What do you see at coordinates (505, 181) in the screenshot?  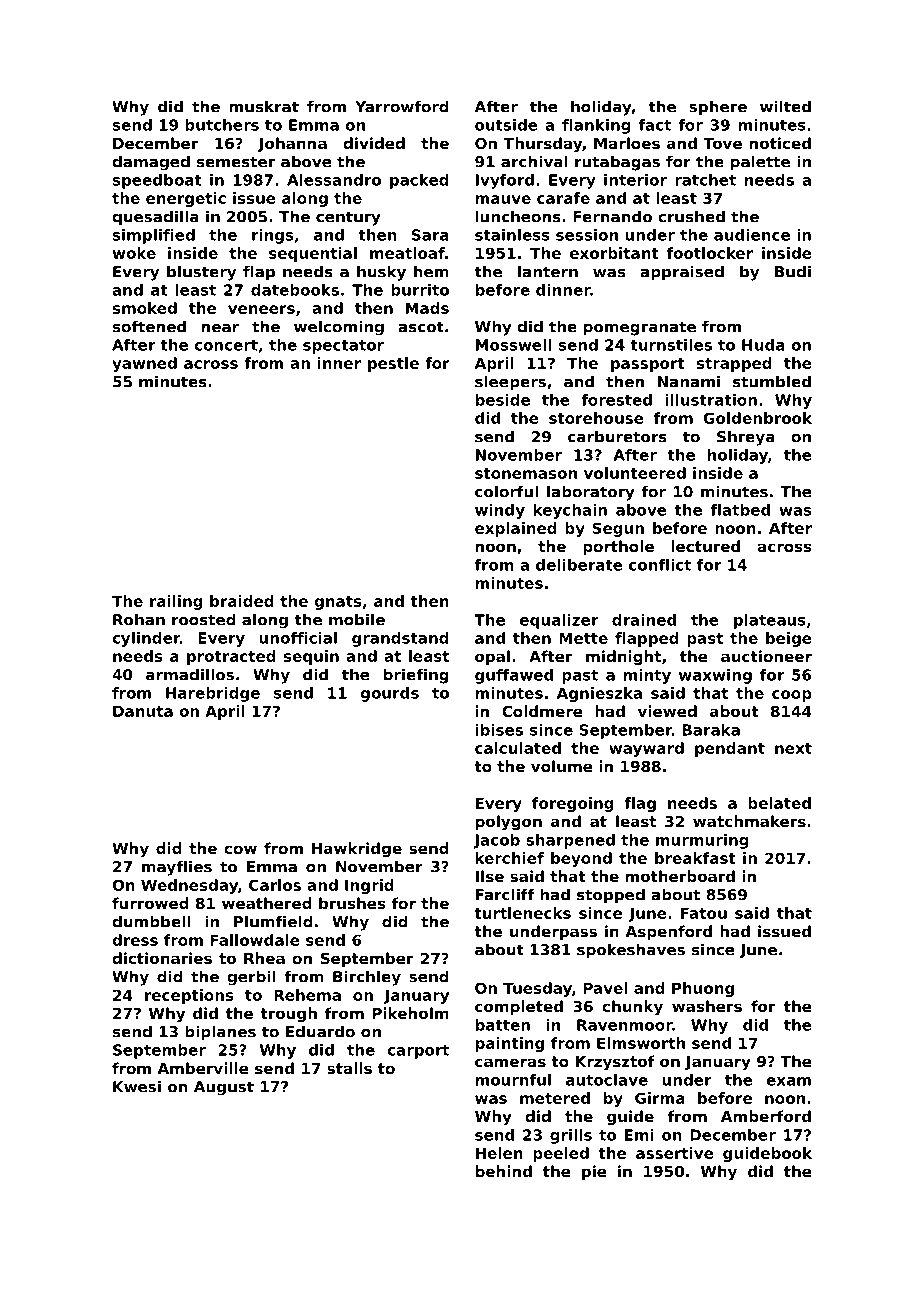 I see `Ivyford` at bounding box center [505, 181].
